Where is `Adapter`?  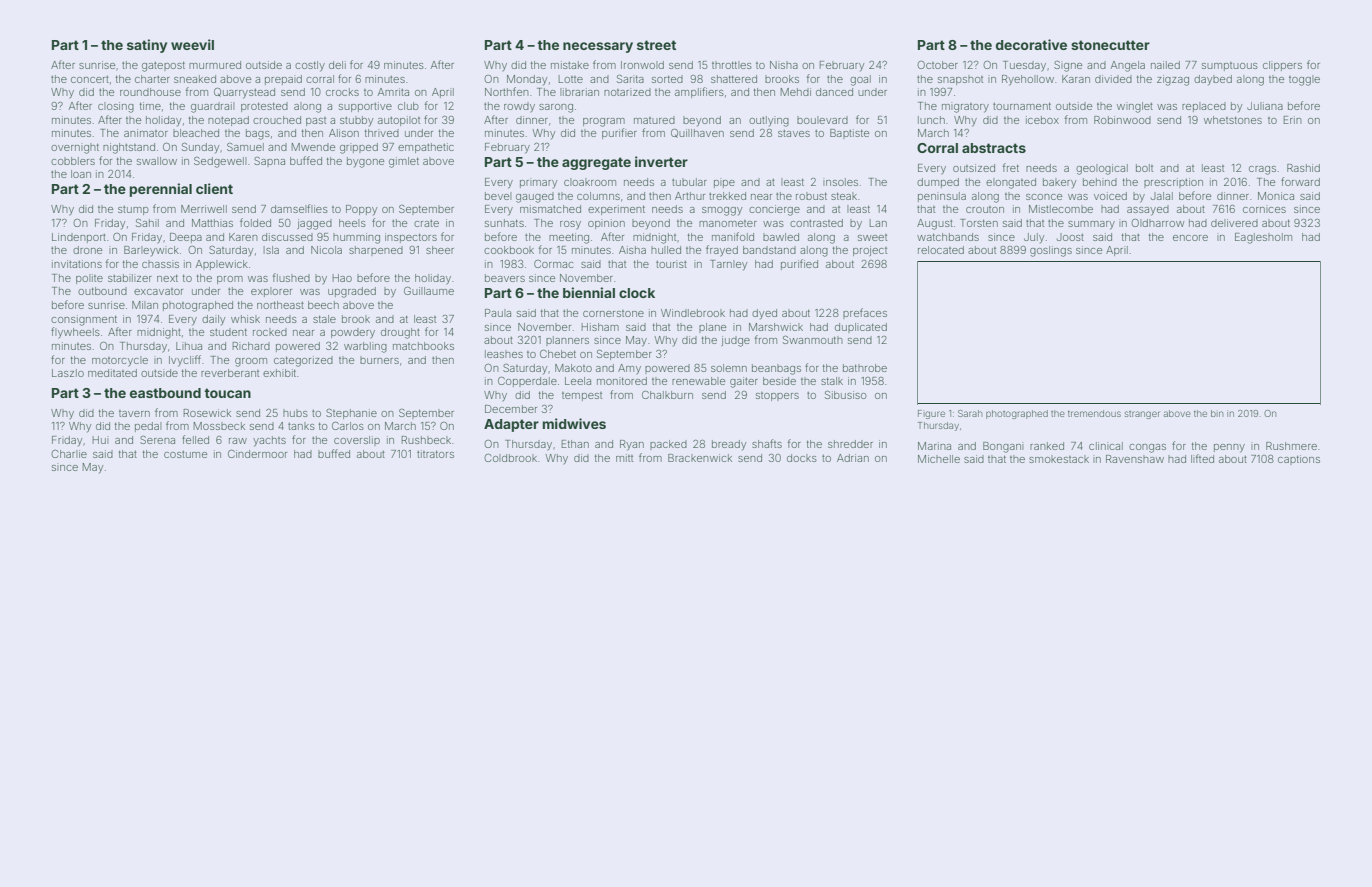
Adapter is located at coordinates (511, 425).
